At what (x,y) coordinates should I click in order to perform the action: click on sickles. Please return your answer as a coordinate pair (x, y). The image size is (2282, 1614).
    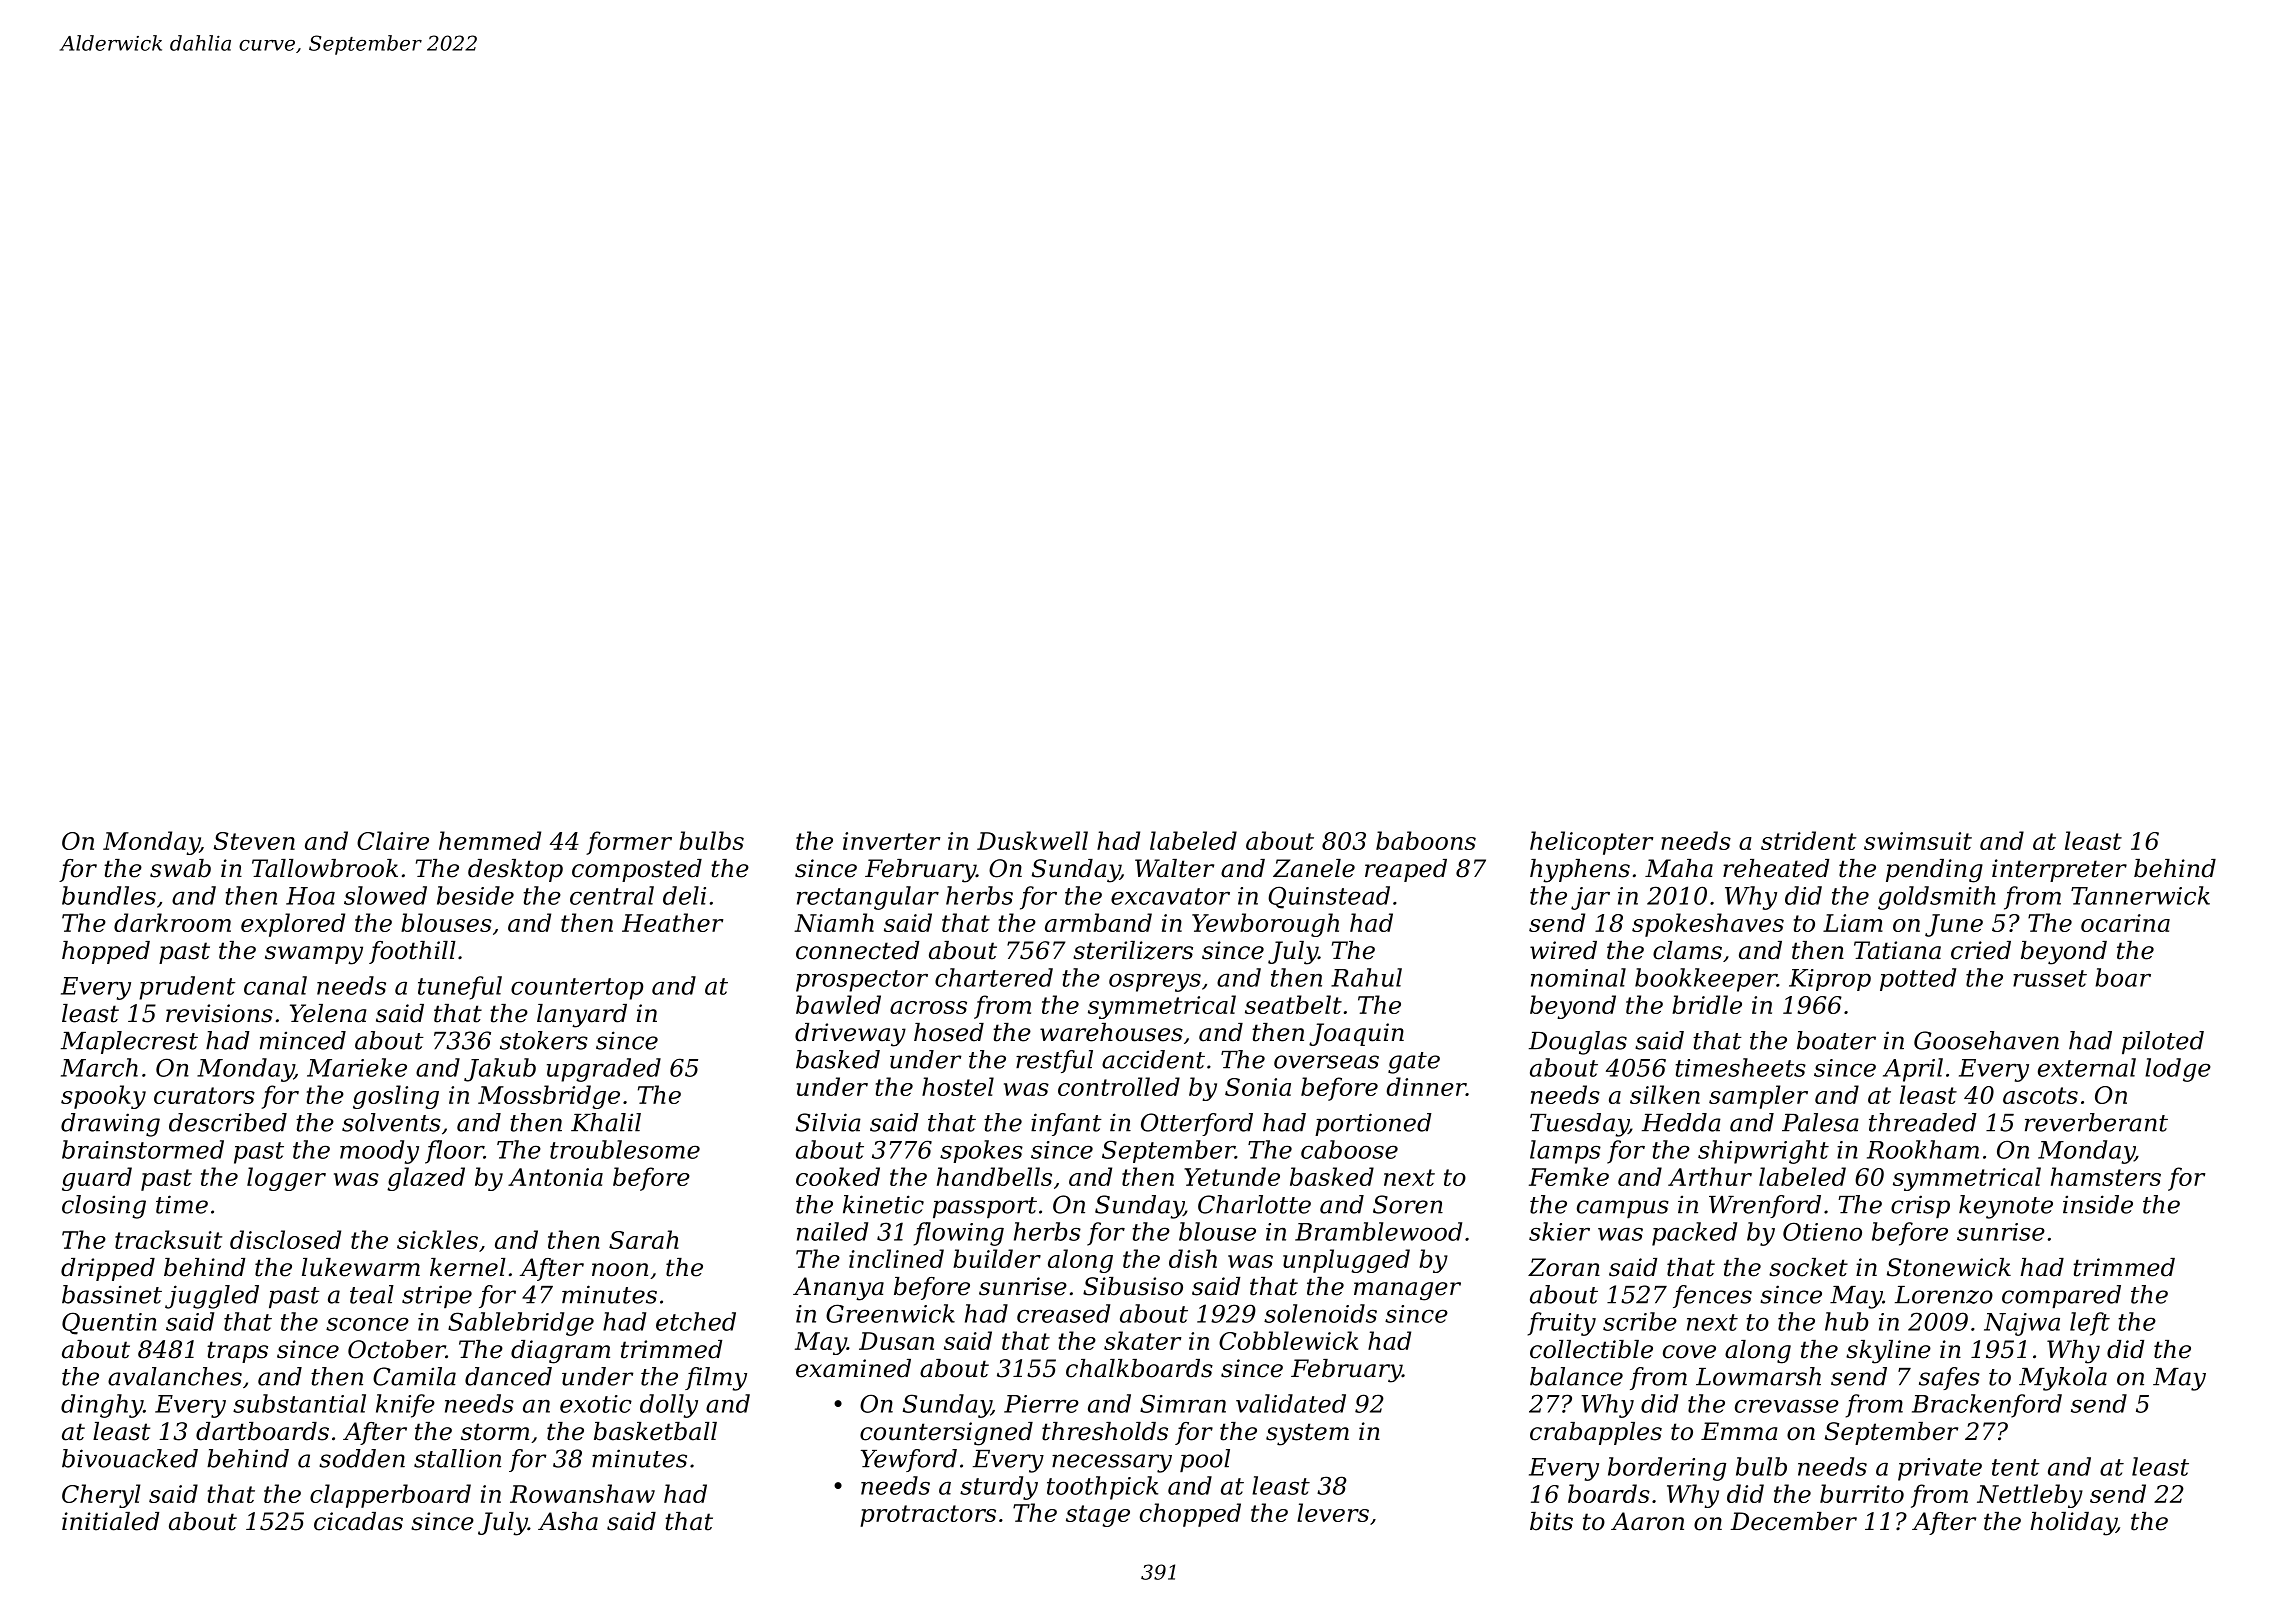
    Looking at the image, I should click on (437, 1239).
